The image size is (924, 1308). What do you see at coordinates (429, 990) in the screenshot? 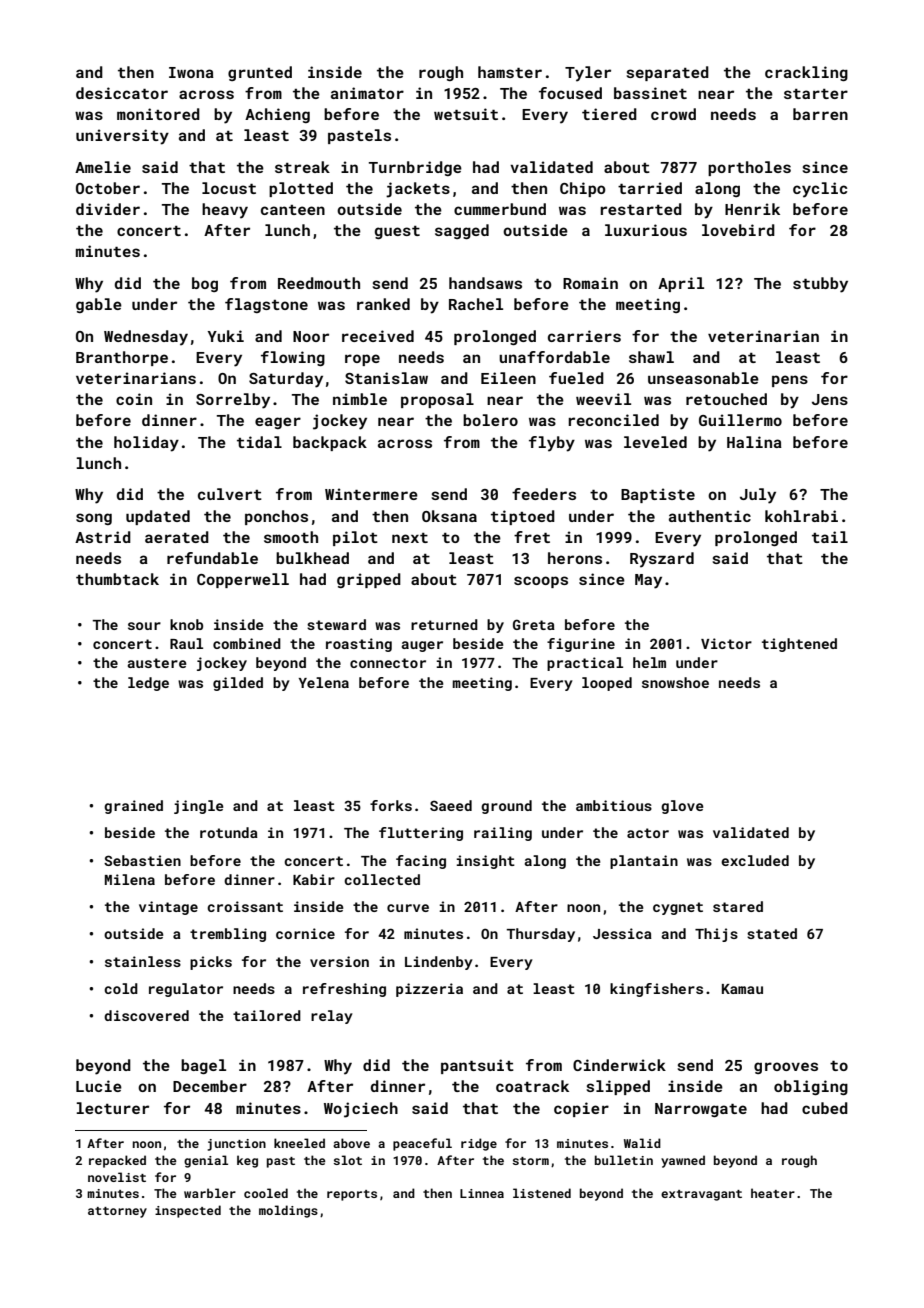
I see `pizzeria` at bounding box center [429, 990].
